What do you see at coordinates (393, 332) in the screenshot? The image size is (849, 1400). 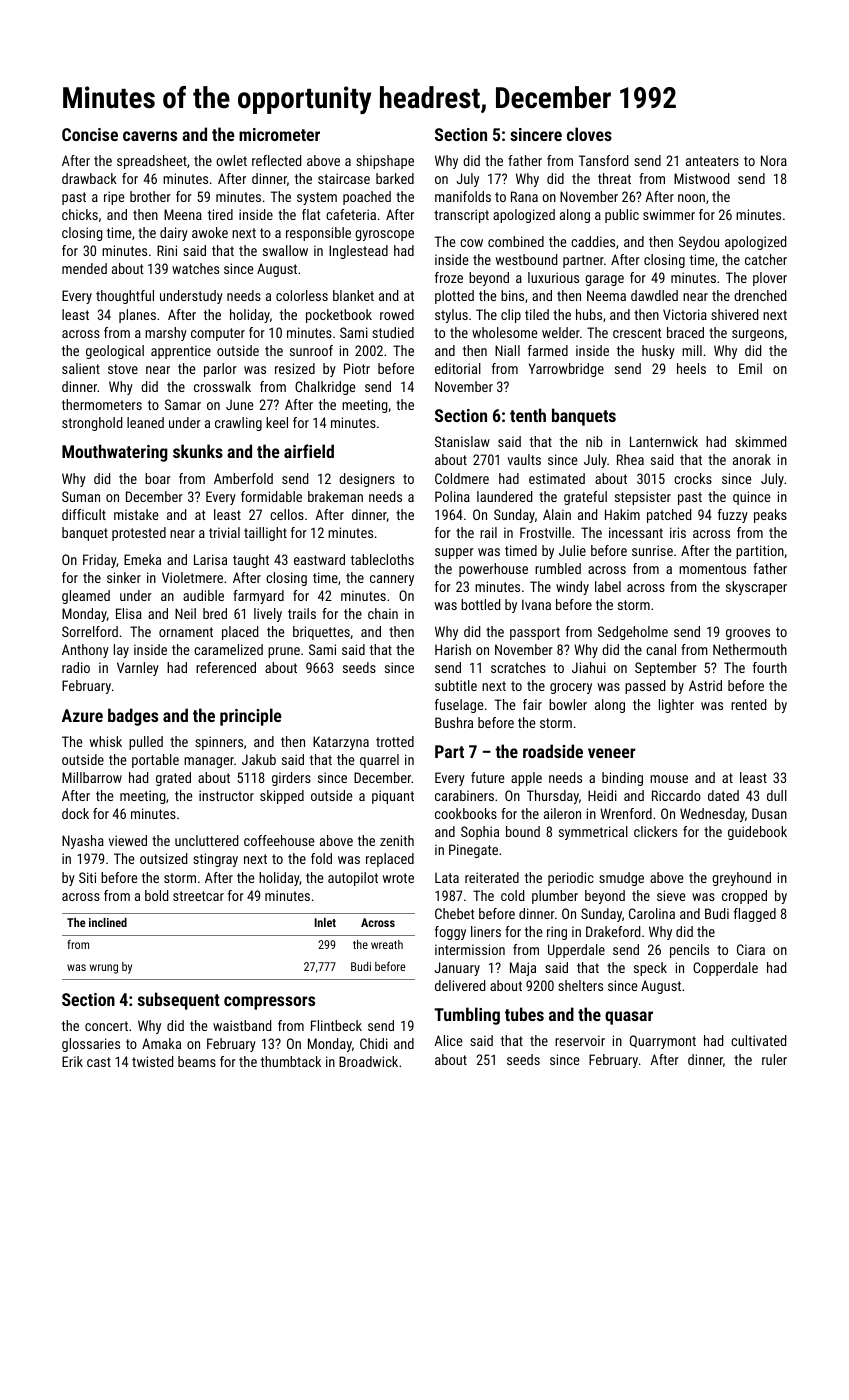 I see `studied` at bounding box center [393, 332].
